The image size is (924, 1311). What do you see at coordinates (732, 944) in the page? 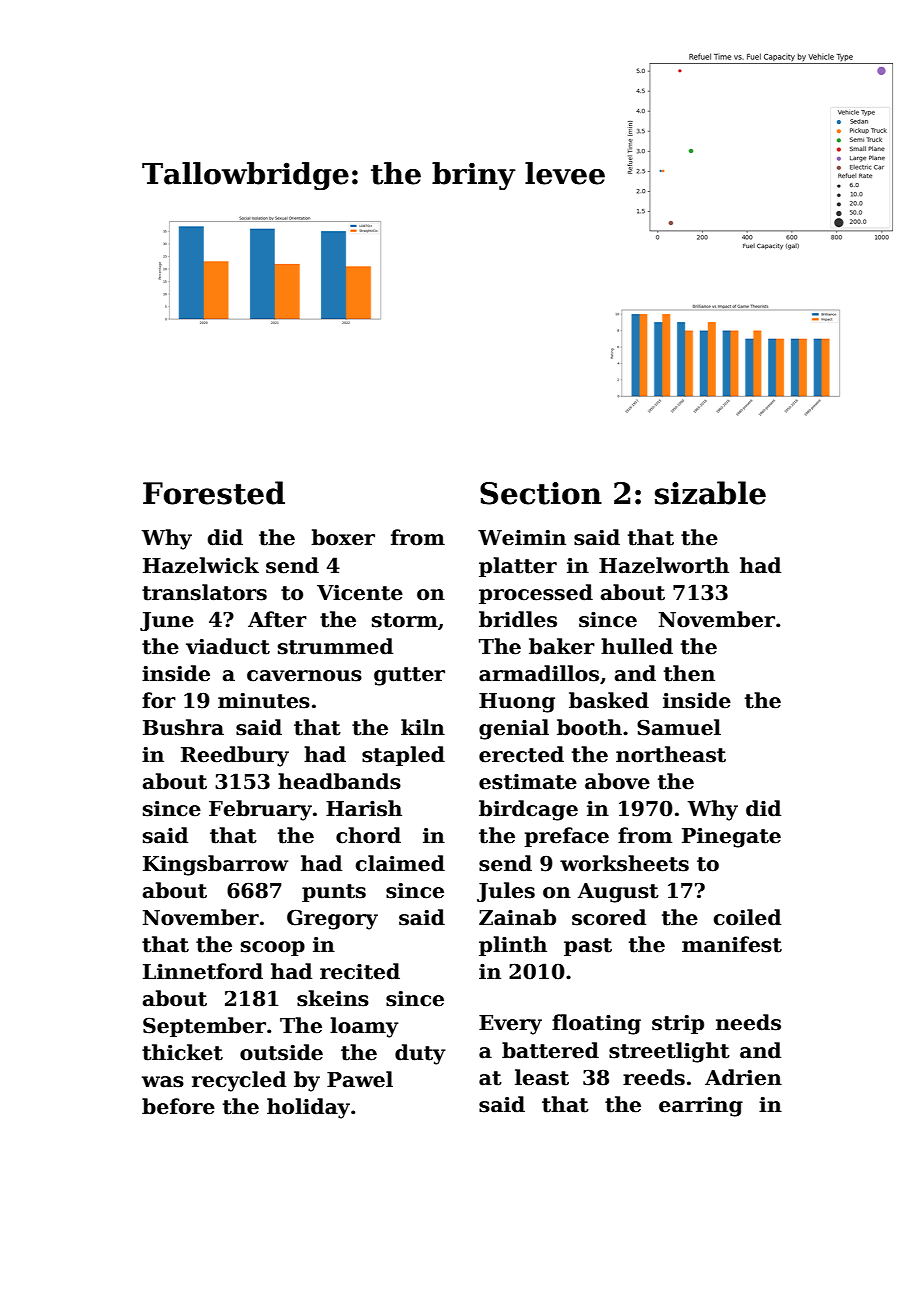
I see `manifest` at bounding box center [732, 944].
